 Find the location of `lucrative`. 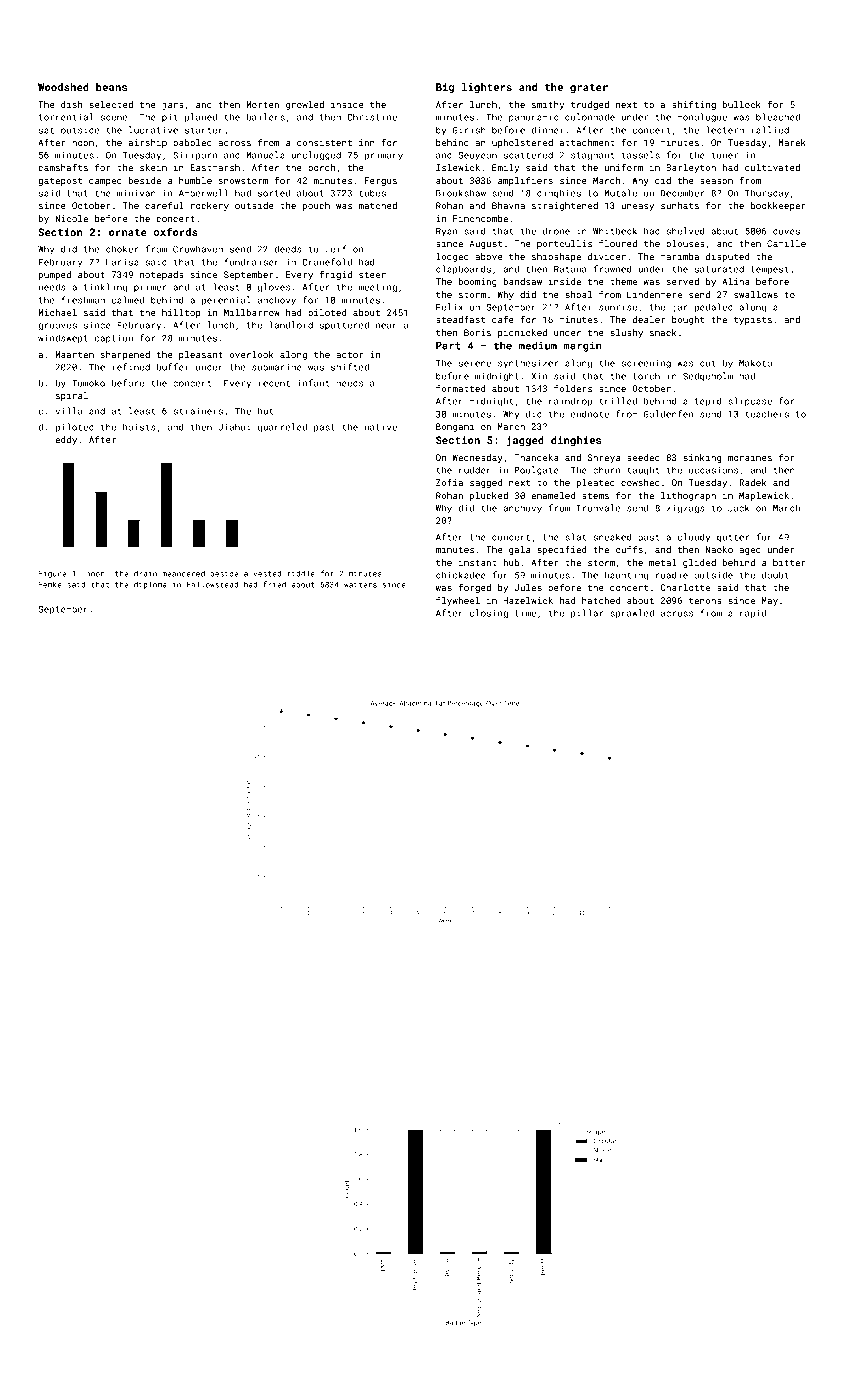

lucrative is located at coordinates (153, 130).
